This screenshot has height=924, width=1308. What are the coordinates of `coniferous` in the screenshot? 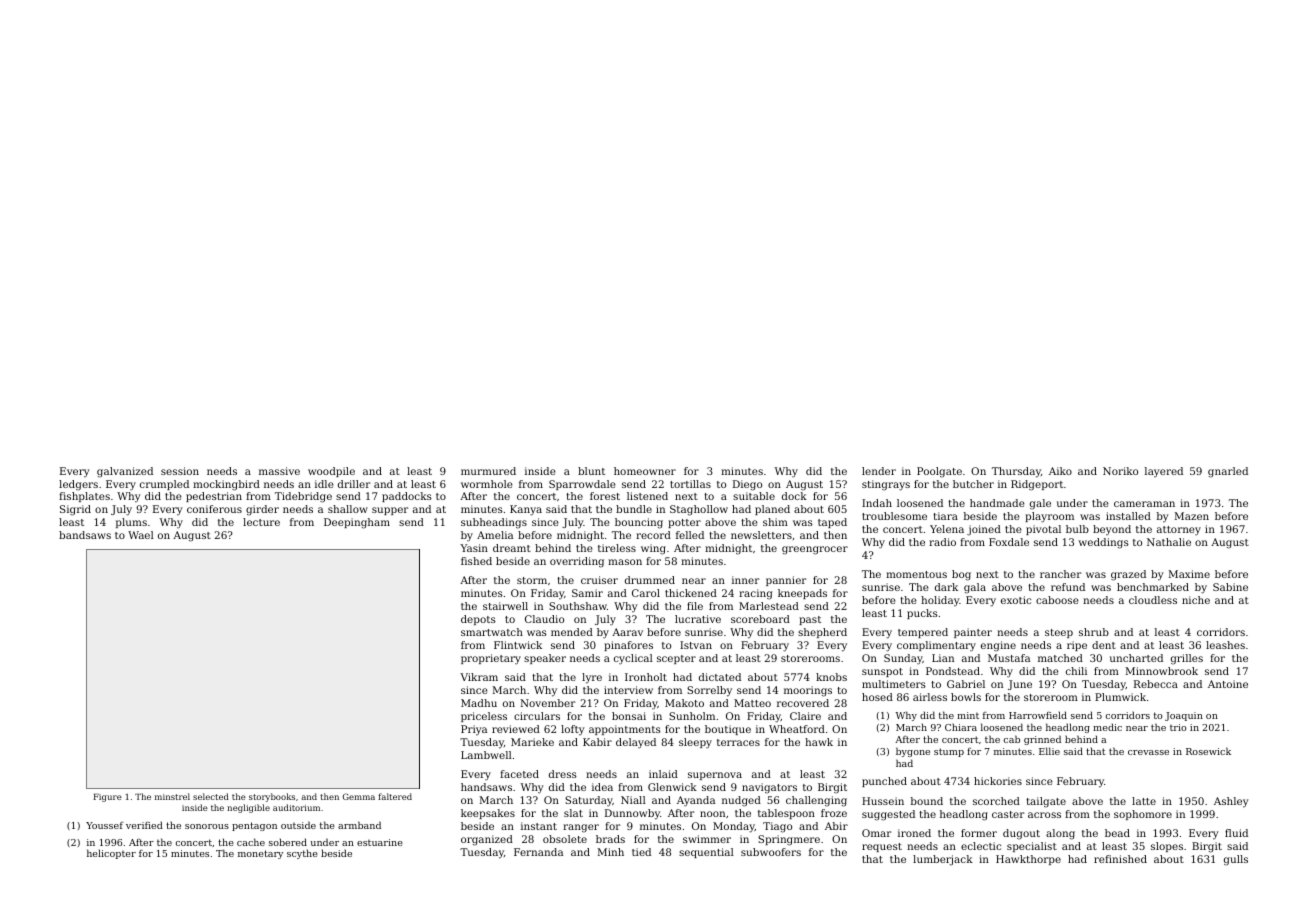 It's located at (214, 509).
